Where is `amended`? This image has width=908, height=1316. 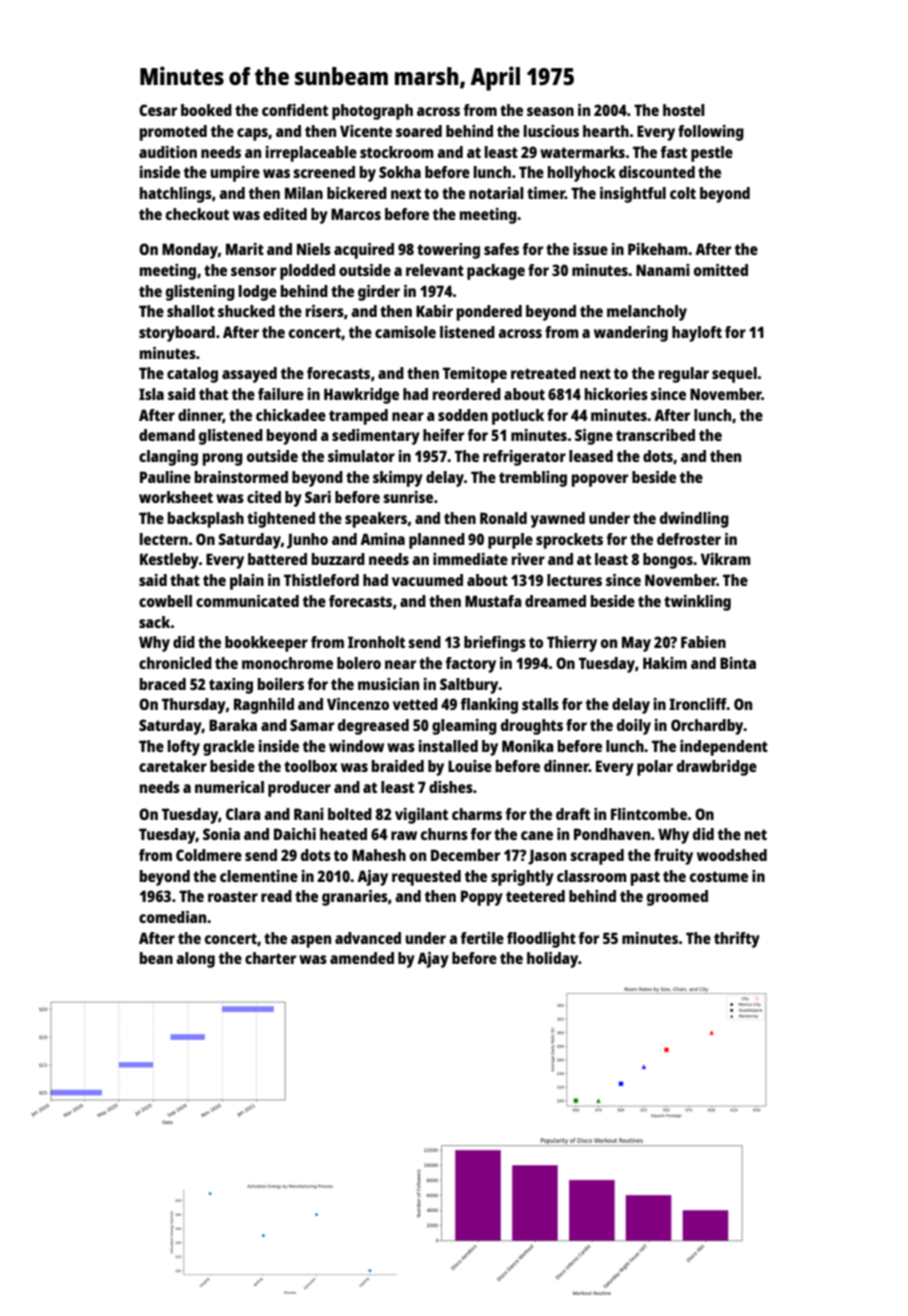
amended is located at coordinates (362, 958).
